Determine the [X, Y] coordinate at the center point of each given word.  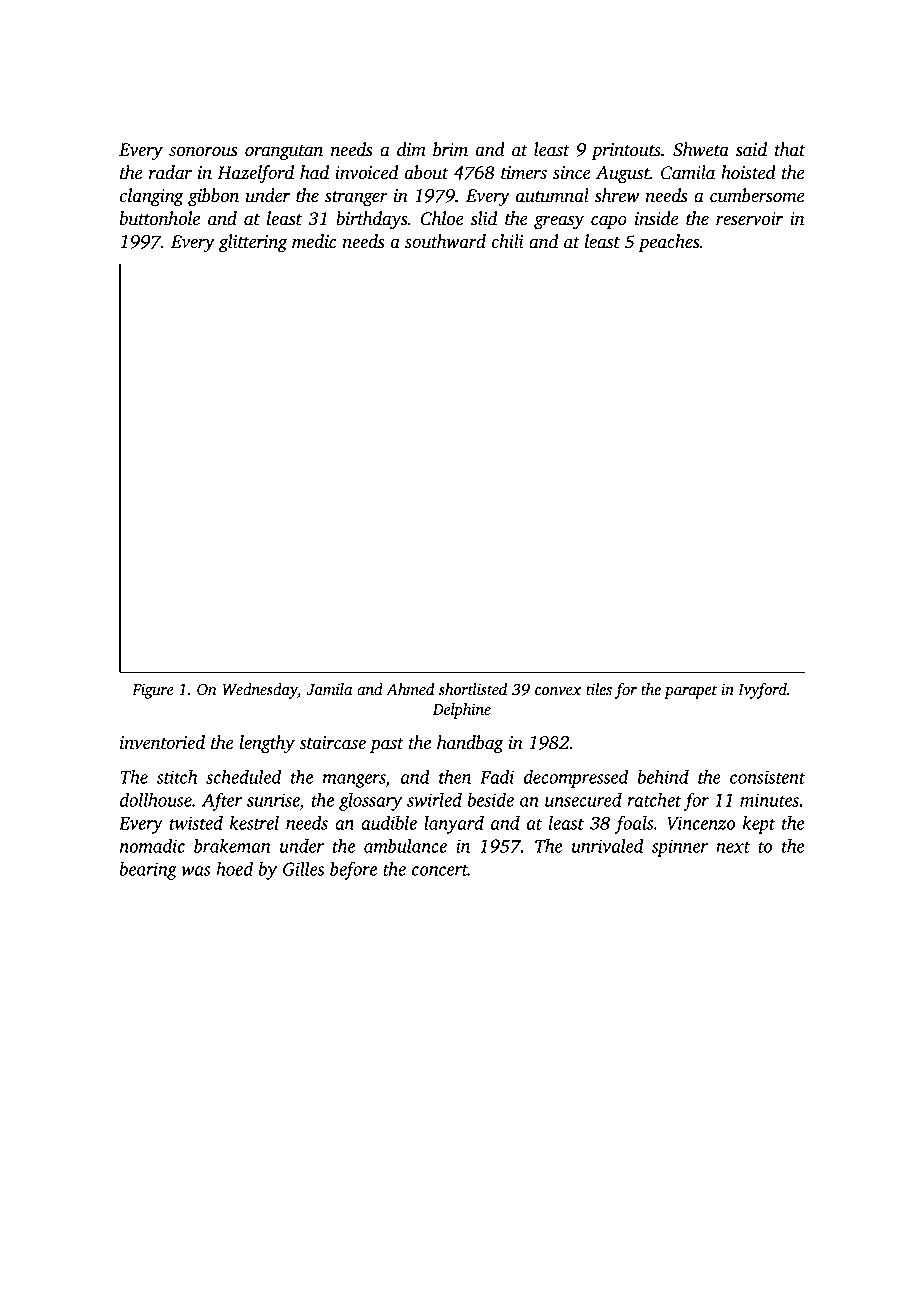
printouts [626, 151]
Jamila [329, 689]
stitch [177, 777]
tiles [599, 689]
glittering [253, 243]
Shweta [701, 149]
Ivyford [762, 691]
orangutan [284, 153]
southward [445, 241]
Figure [153, 691]
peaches [668, 243]
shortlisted [473, 689]
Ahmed [410, 689]
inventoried [162, 742]
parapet [690, 692]
